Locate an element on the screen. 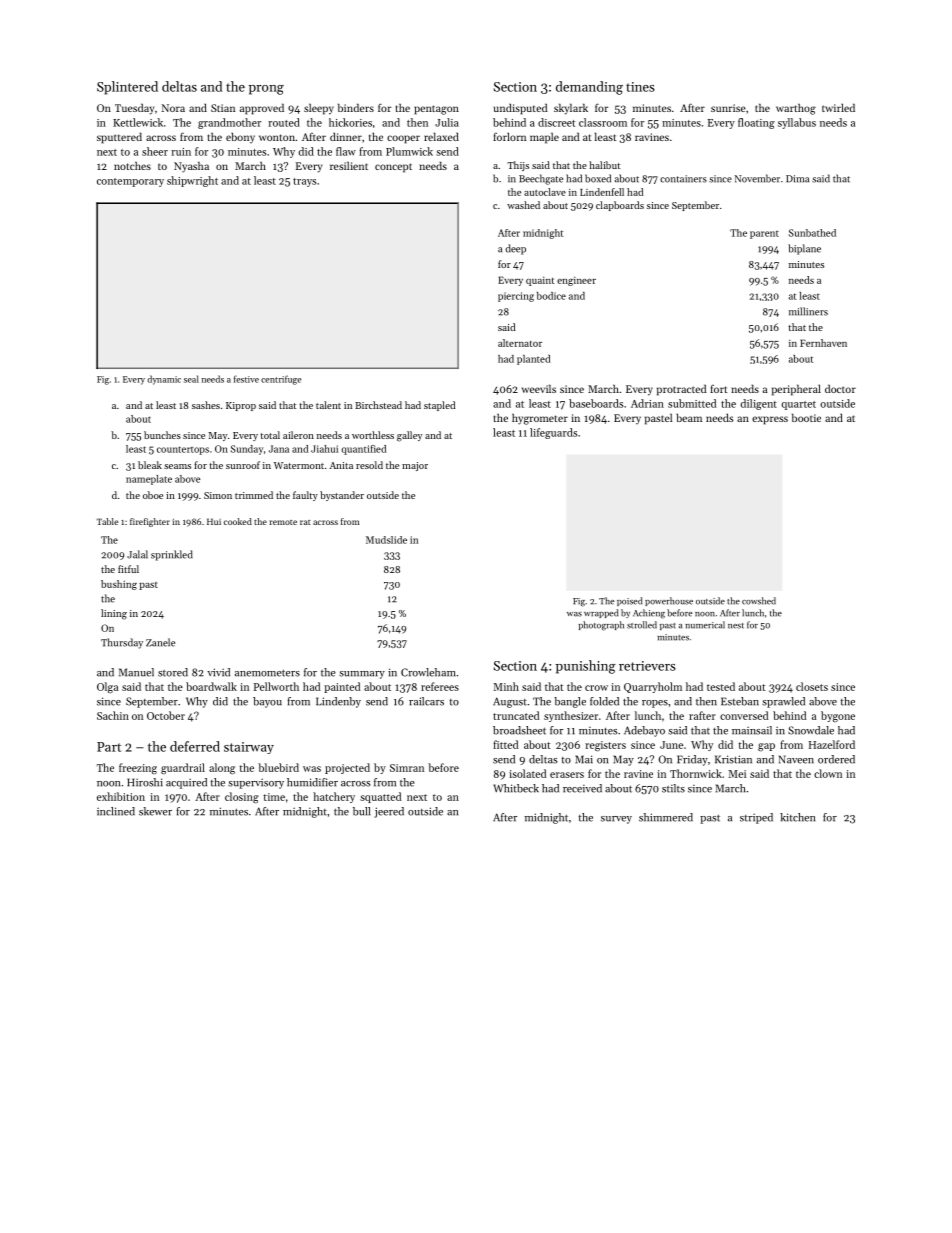 Image resolution: width=952 pixels, height=1233 pixels. poised is located at coordinates (629, 601).
